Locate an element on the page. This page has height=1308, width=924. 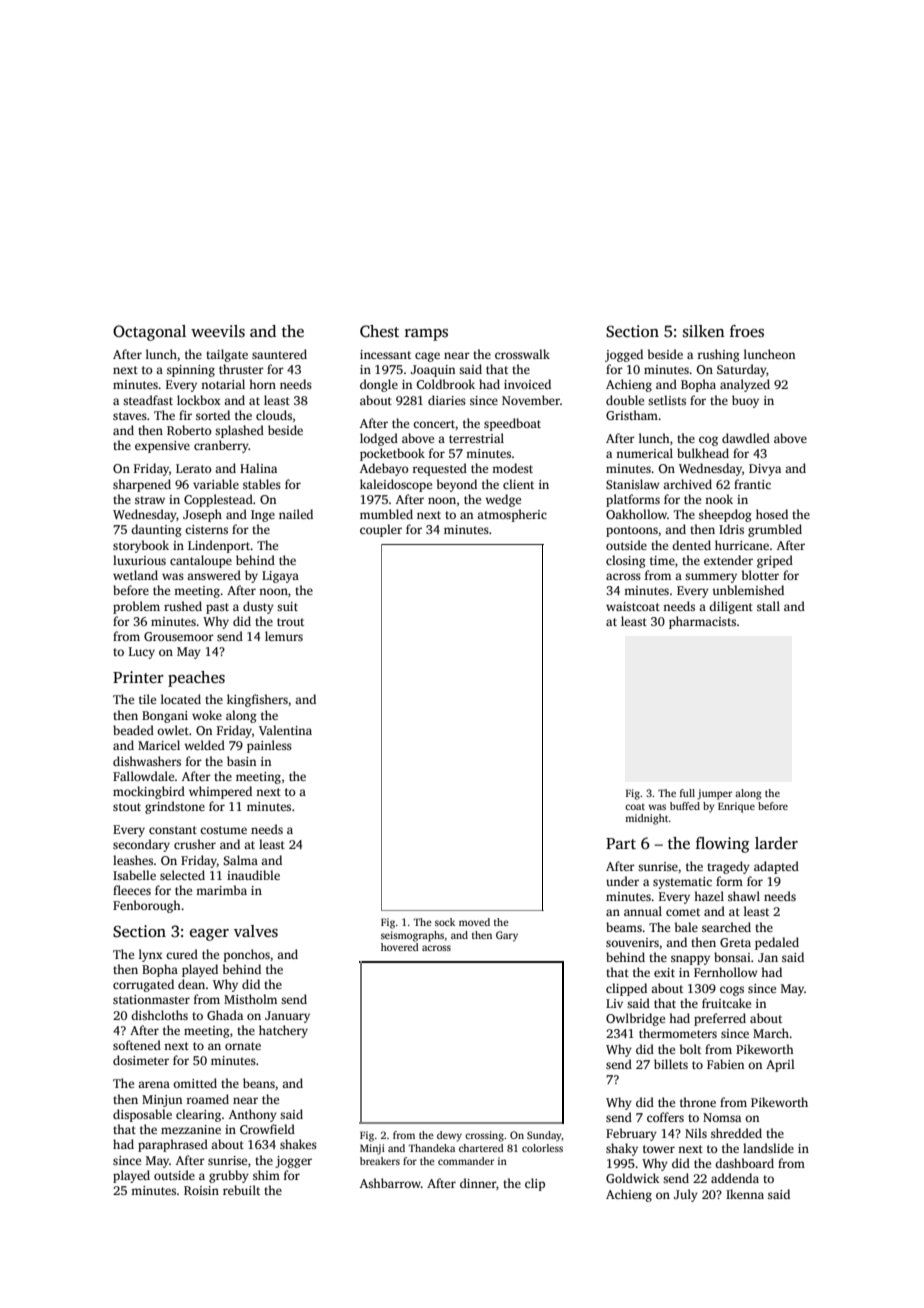
bulkhead is located at coordinates (703, 453).
